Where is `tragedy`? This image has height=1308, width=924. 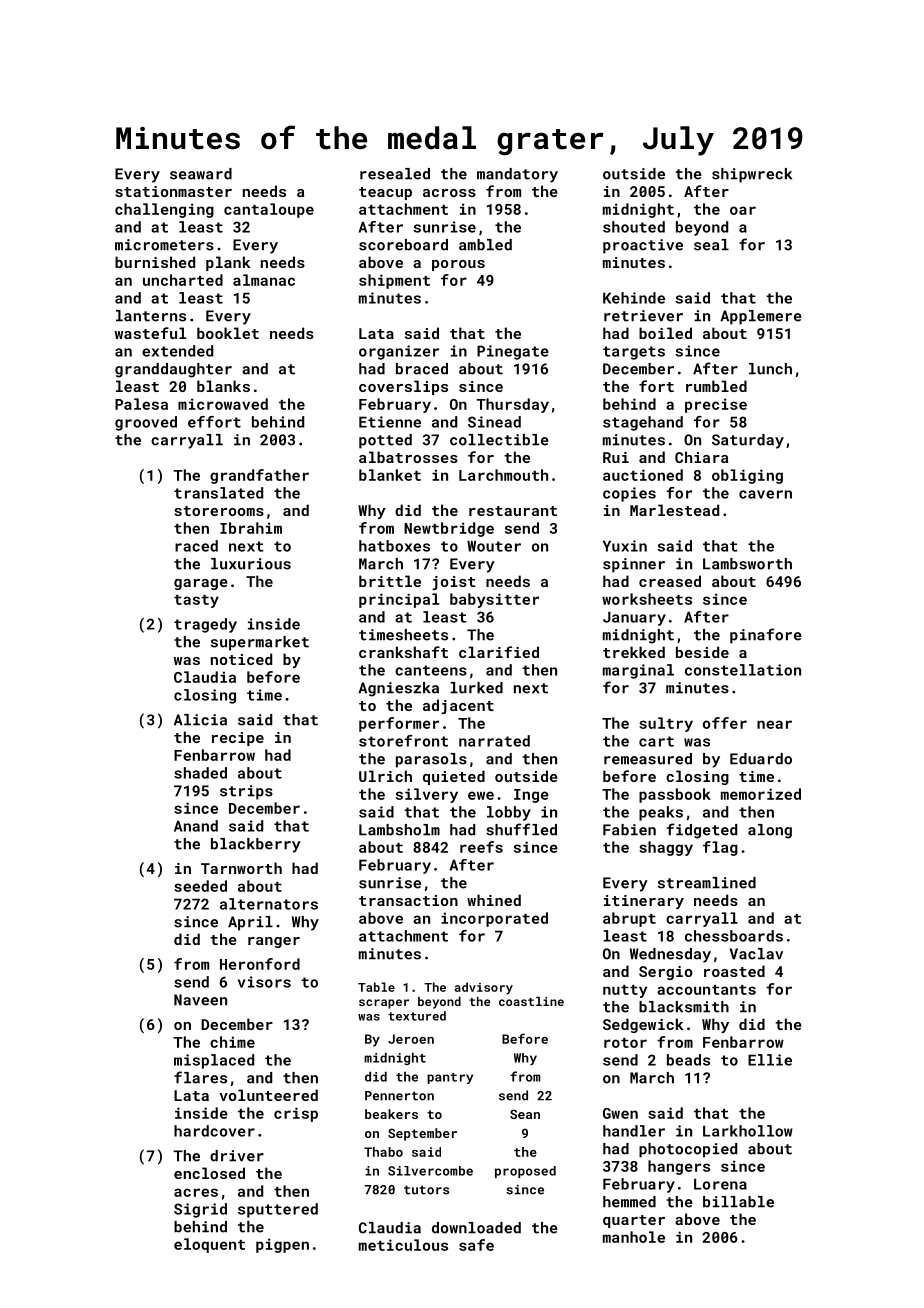
tragedy is located at coordinates (205, 625).
